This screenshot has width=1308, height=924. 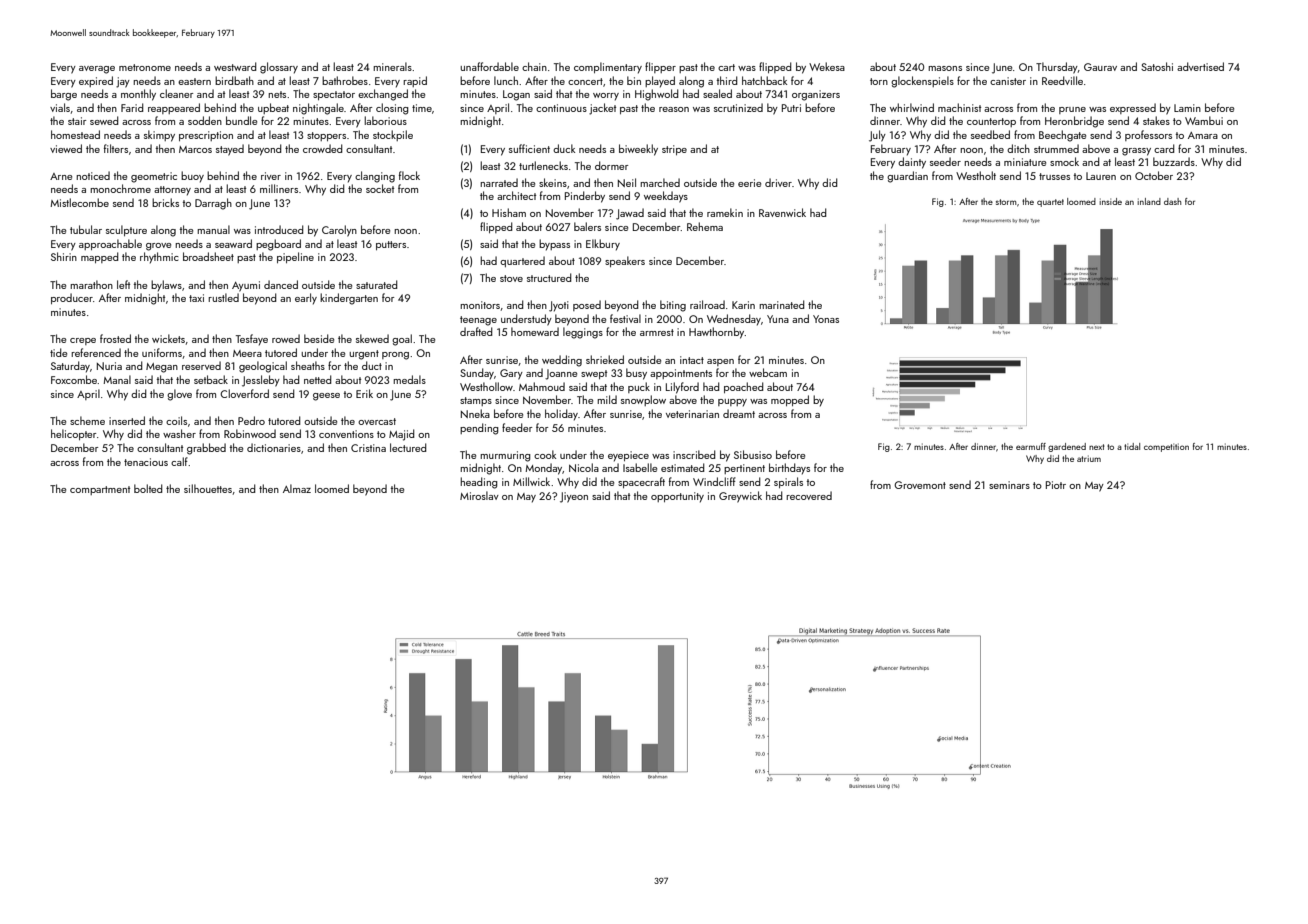 What do you see at coordinates (1067, 447) in the screenshot?
I see `gardened` at bounding box center [1067, 447].
